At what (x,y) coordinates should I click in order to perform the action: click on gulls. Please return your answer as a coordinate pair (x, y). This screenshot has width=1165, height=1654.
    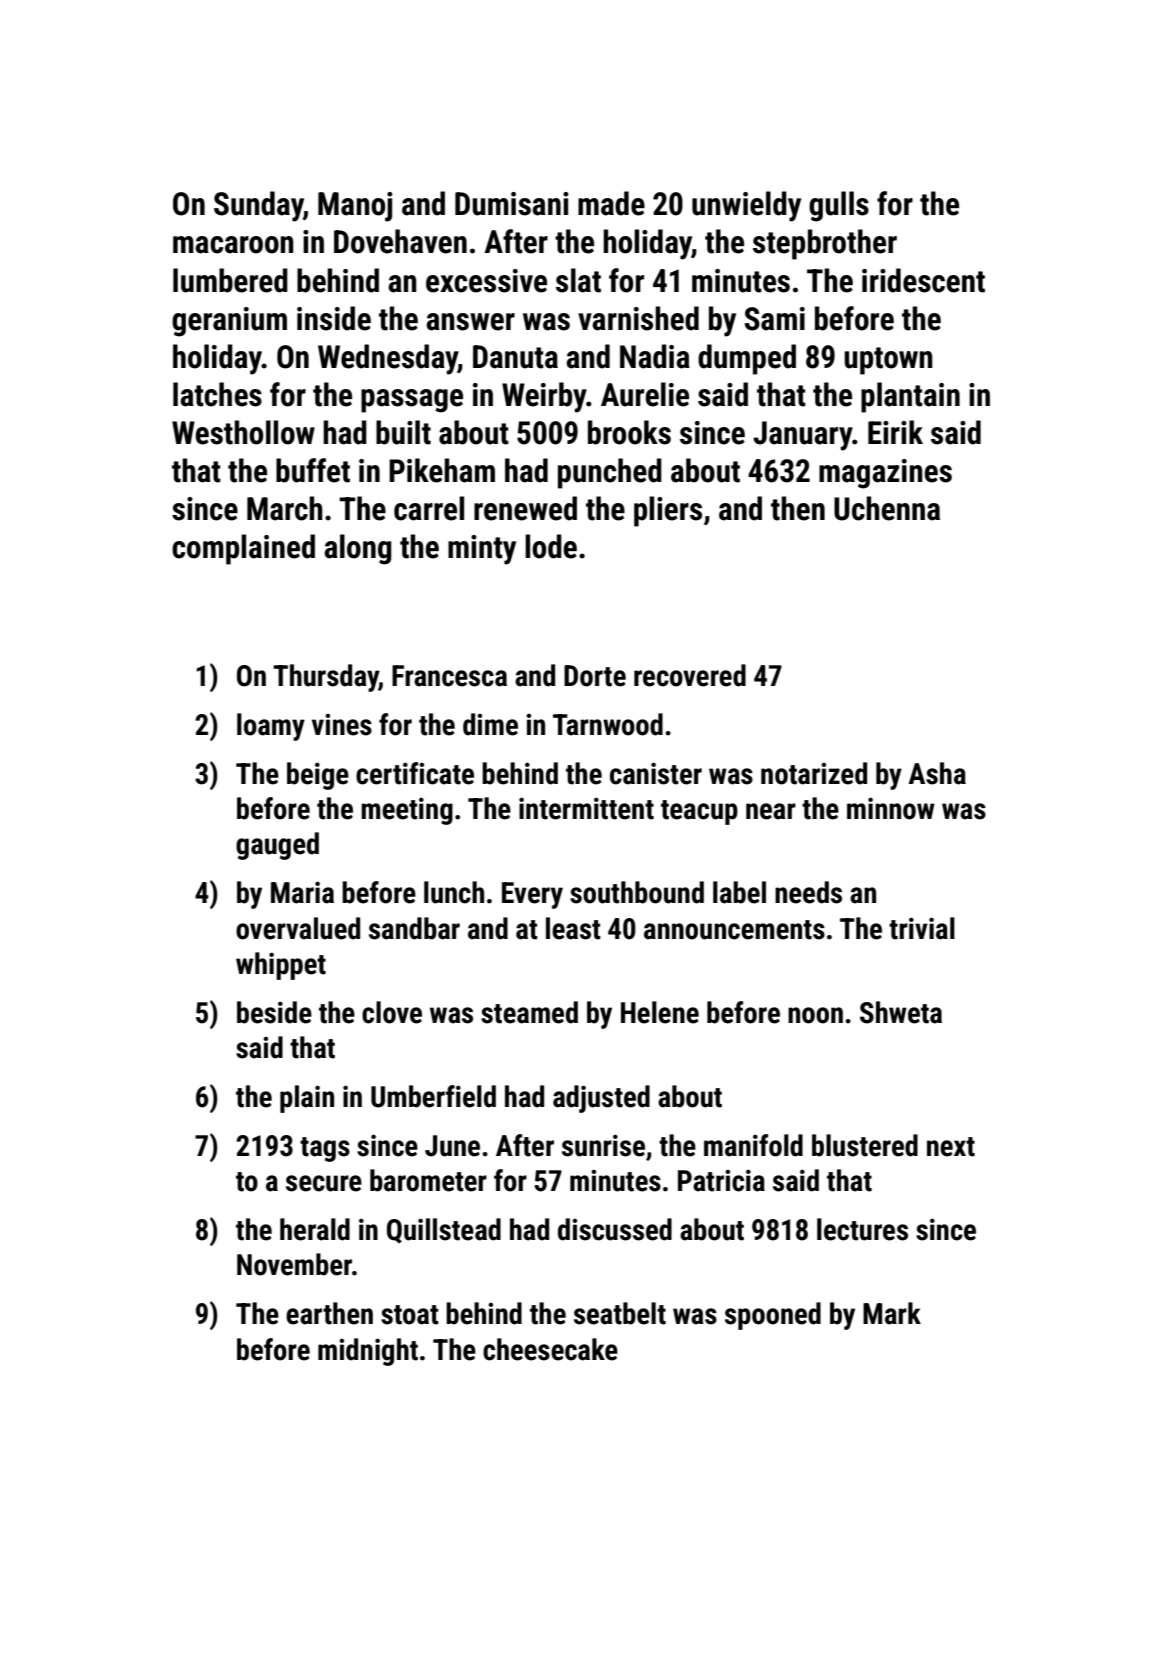
    Looking at the image, I should click on (839, 206).
